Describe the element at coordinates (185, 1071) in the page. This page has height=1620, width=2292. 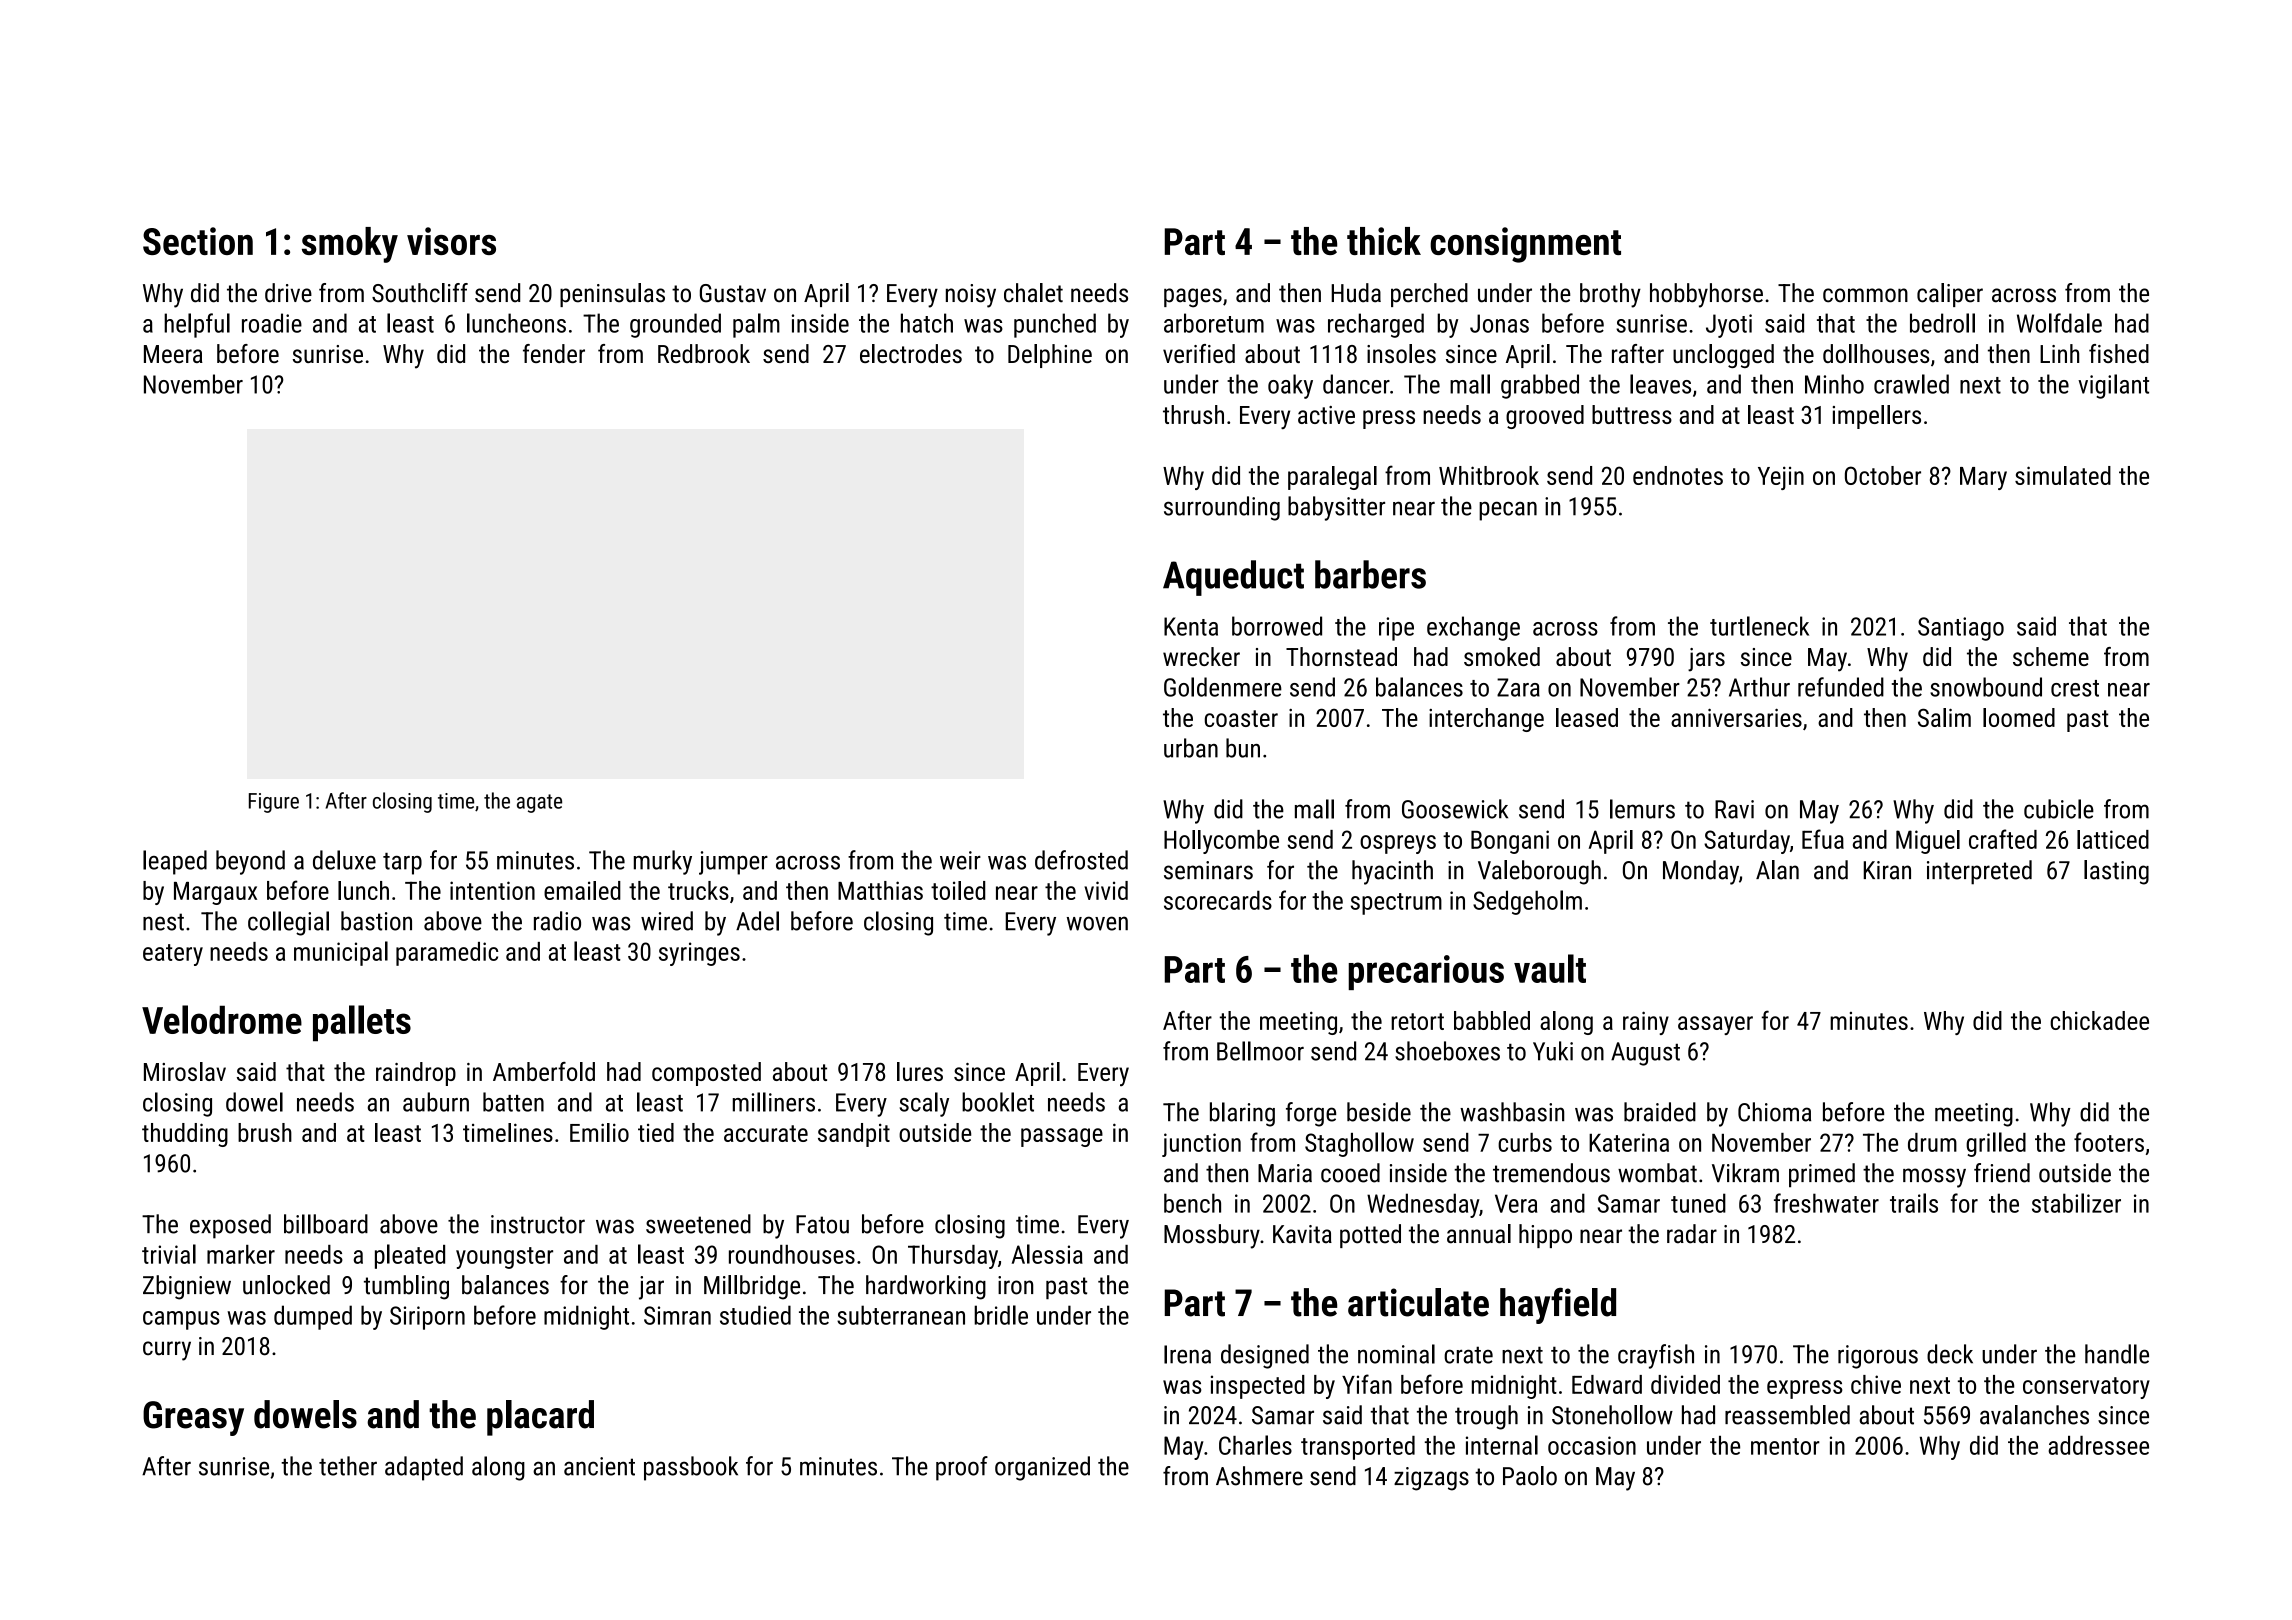
I see `Miroslav` at that location.
